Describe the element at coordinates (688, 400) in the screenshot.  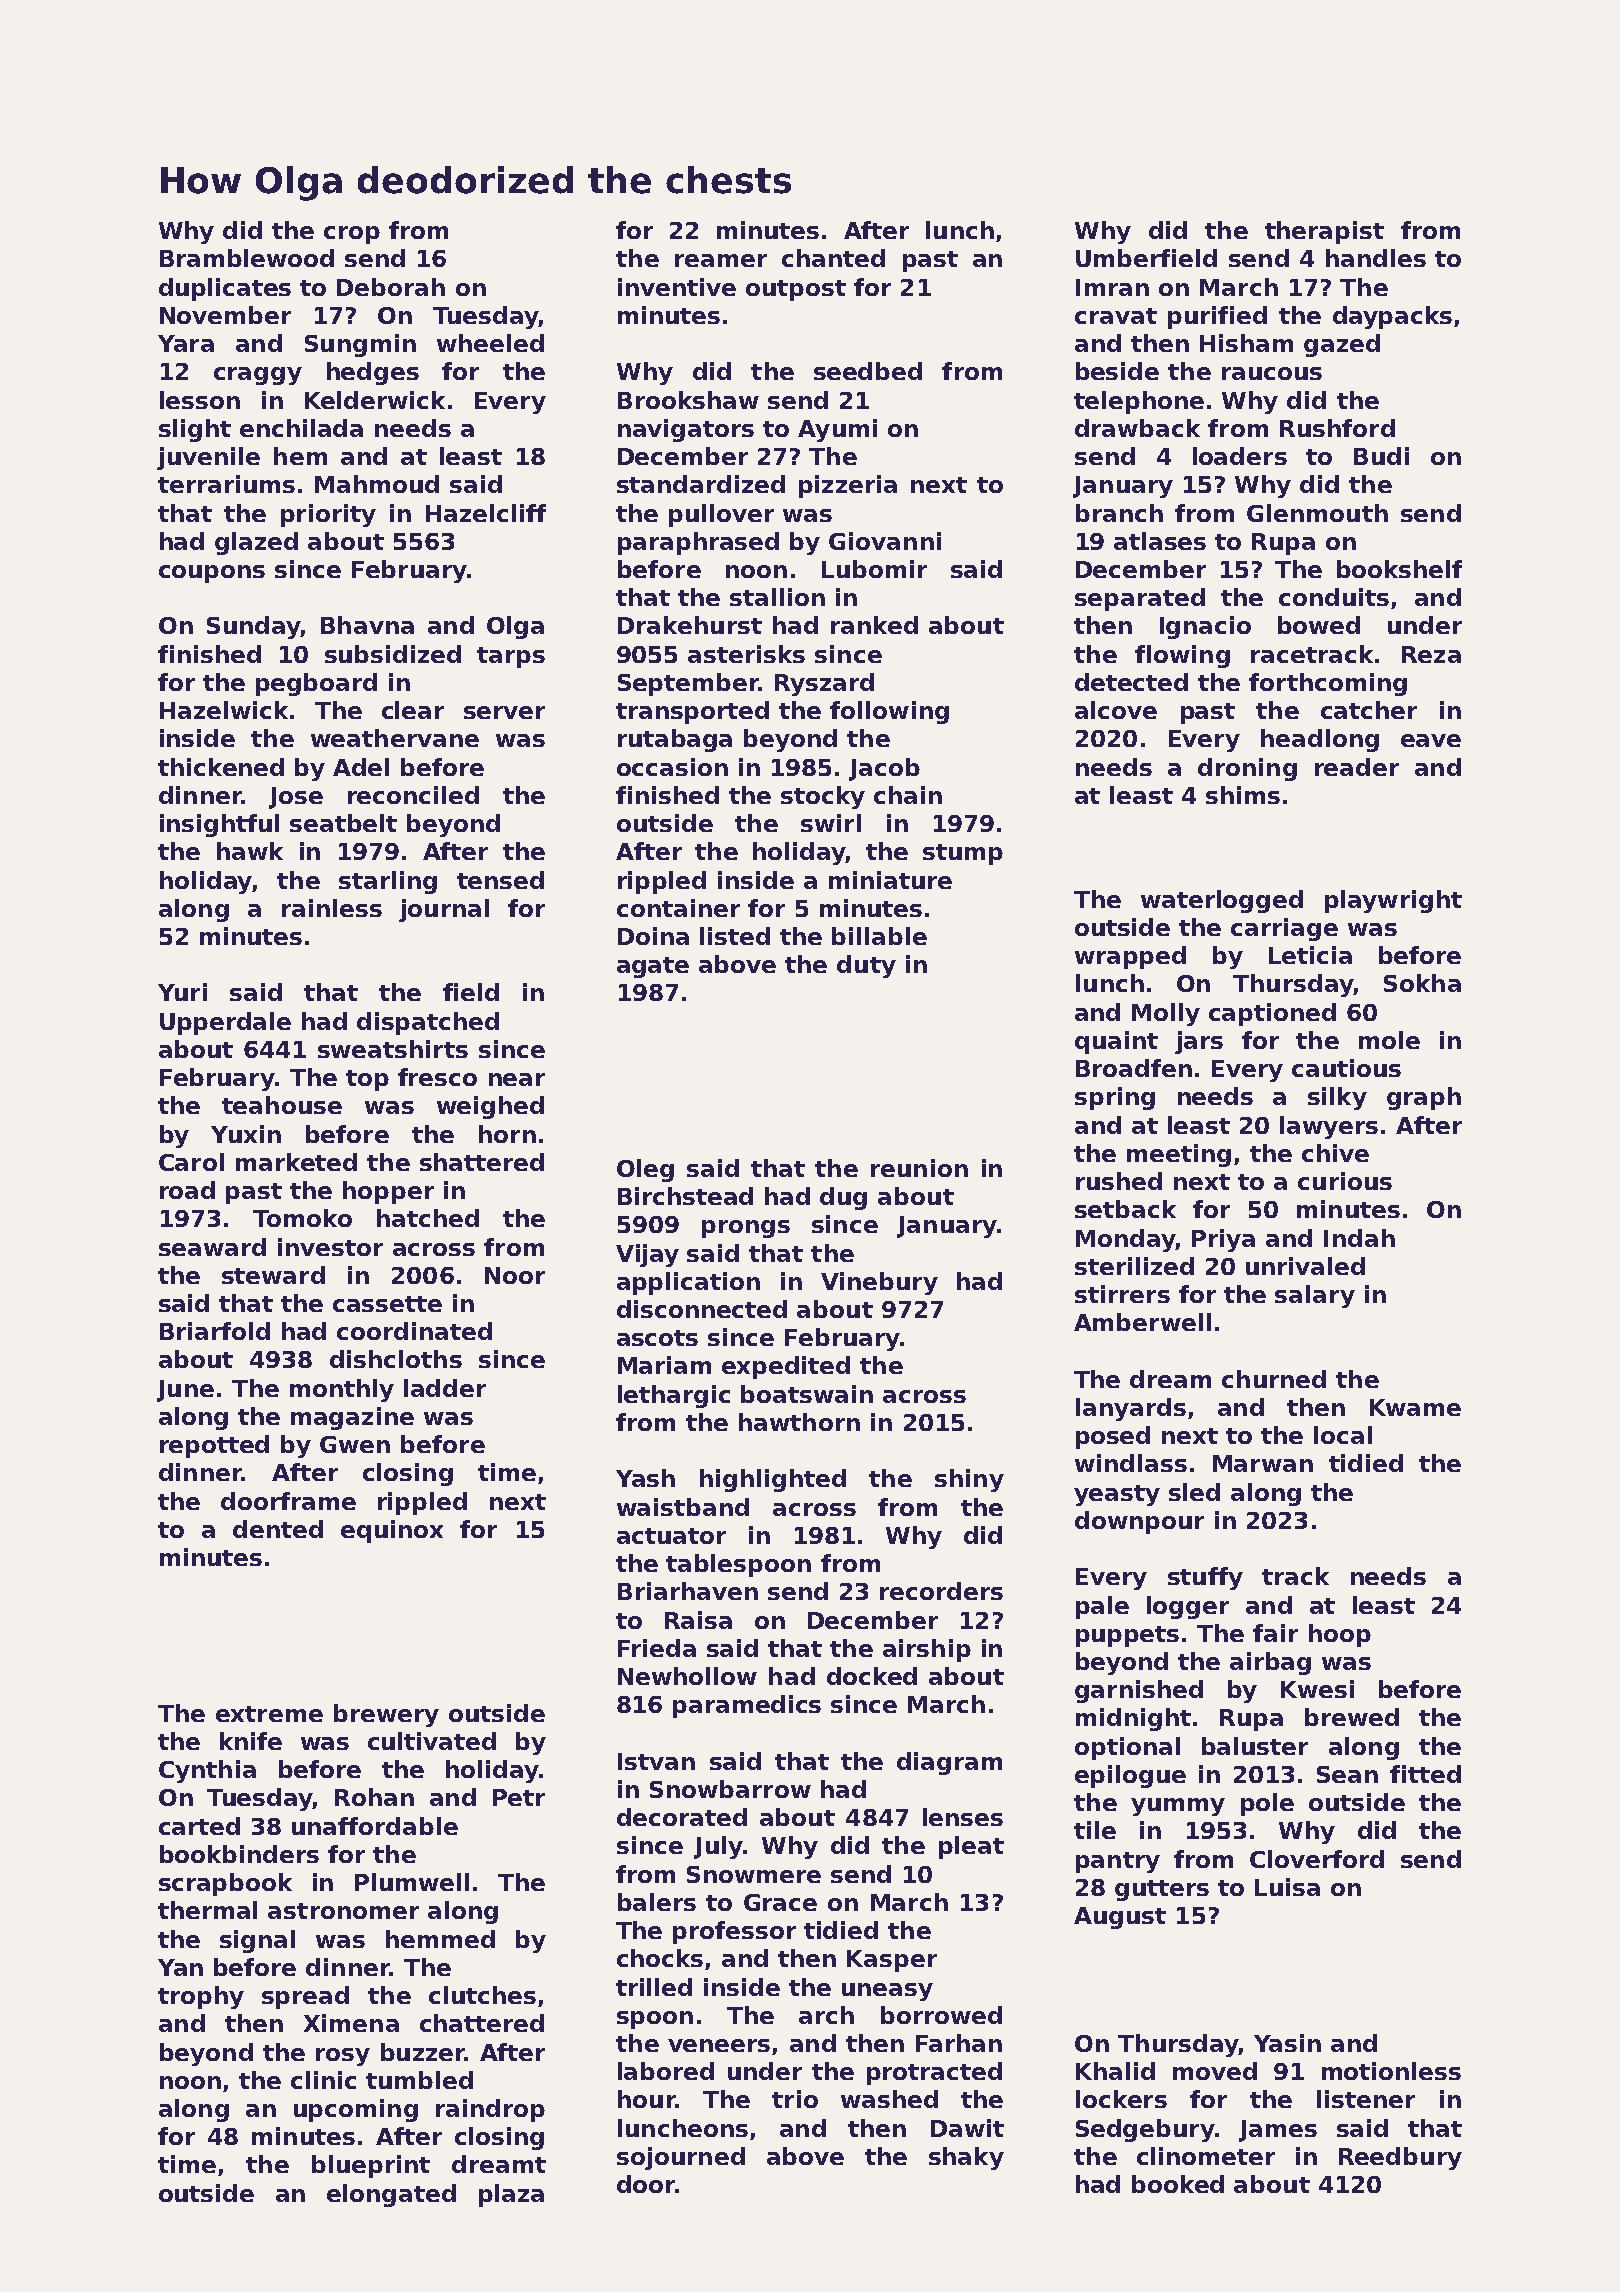
I see `Brookshaw` at that location.
